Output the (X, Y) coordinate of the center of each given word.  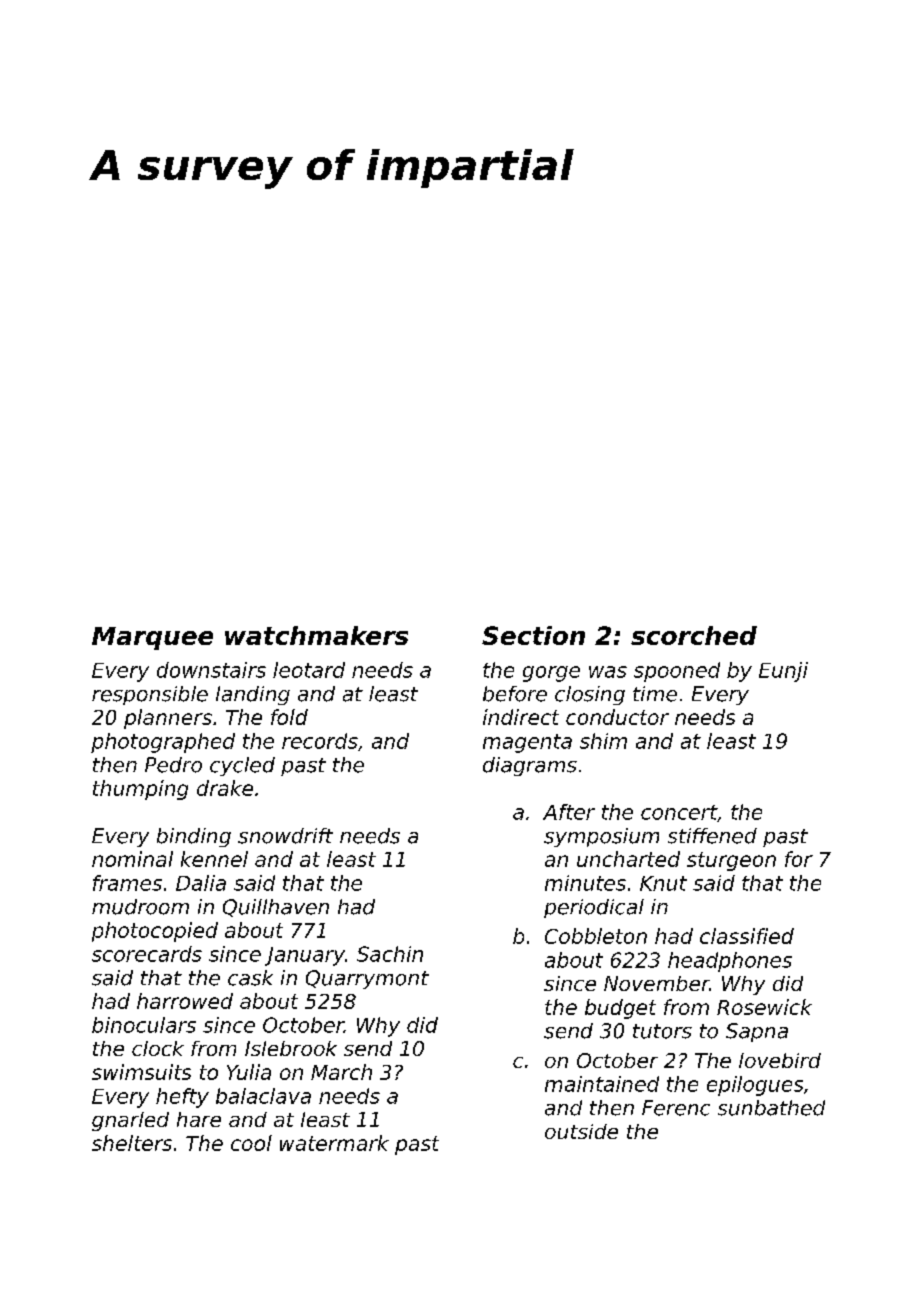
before (515, 694)
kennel (214, 859)
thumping (140, 790)
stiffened (712, 836)
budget (620, 1009)
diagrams (530, 766)
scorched (694, 635)
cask (250, 978)
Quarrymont (367, 979)
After (569, 812)
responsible (150, 695)
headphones (730, 962)
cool (251, 1143)
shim (603, 741)
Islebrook (291, 1048)
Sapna (757, 1032)
